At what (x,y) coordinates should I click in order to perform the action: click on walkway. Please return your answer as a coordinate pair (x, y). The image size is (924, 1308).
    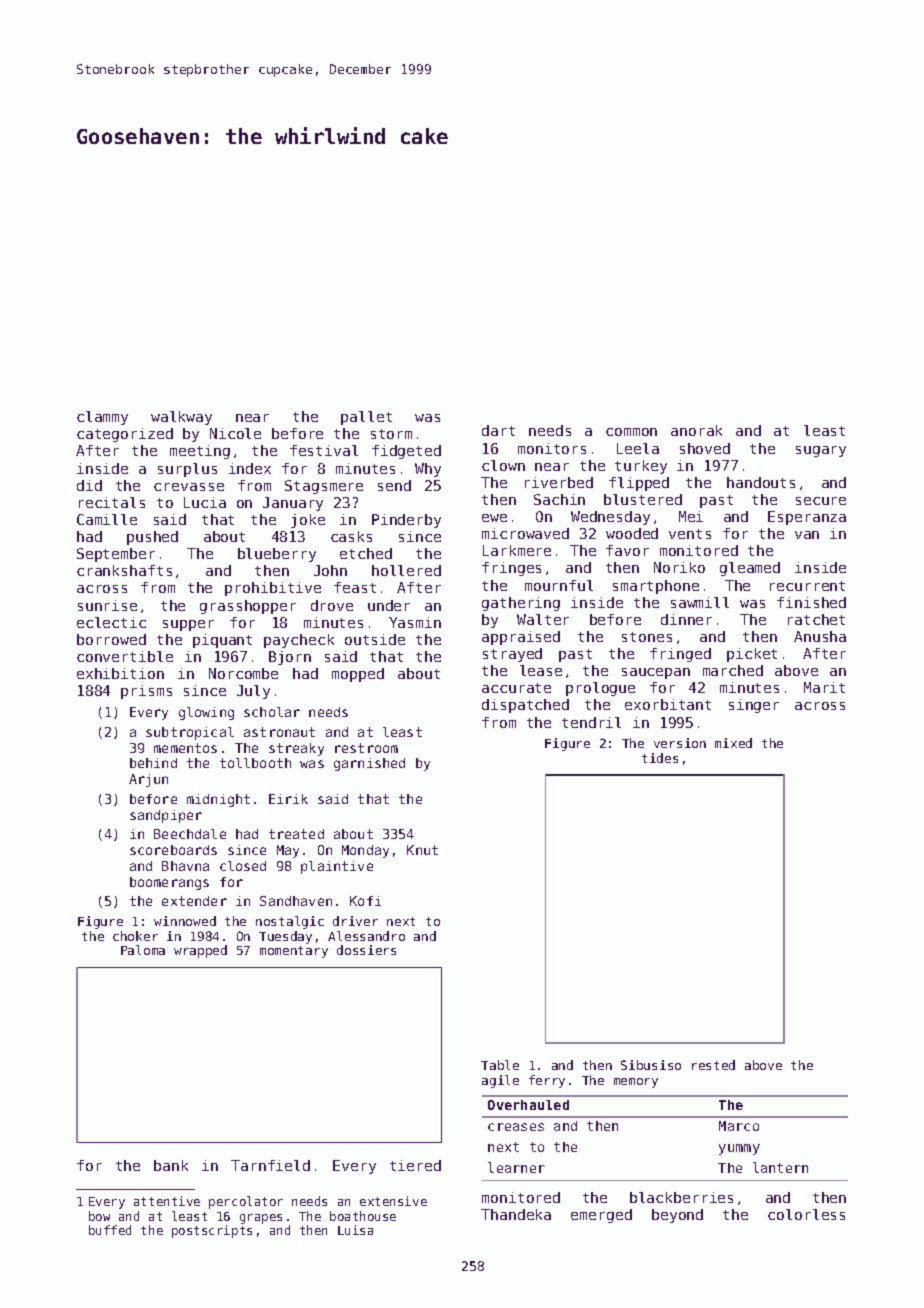
    Looking at the image, I should click on (181, 418).
